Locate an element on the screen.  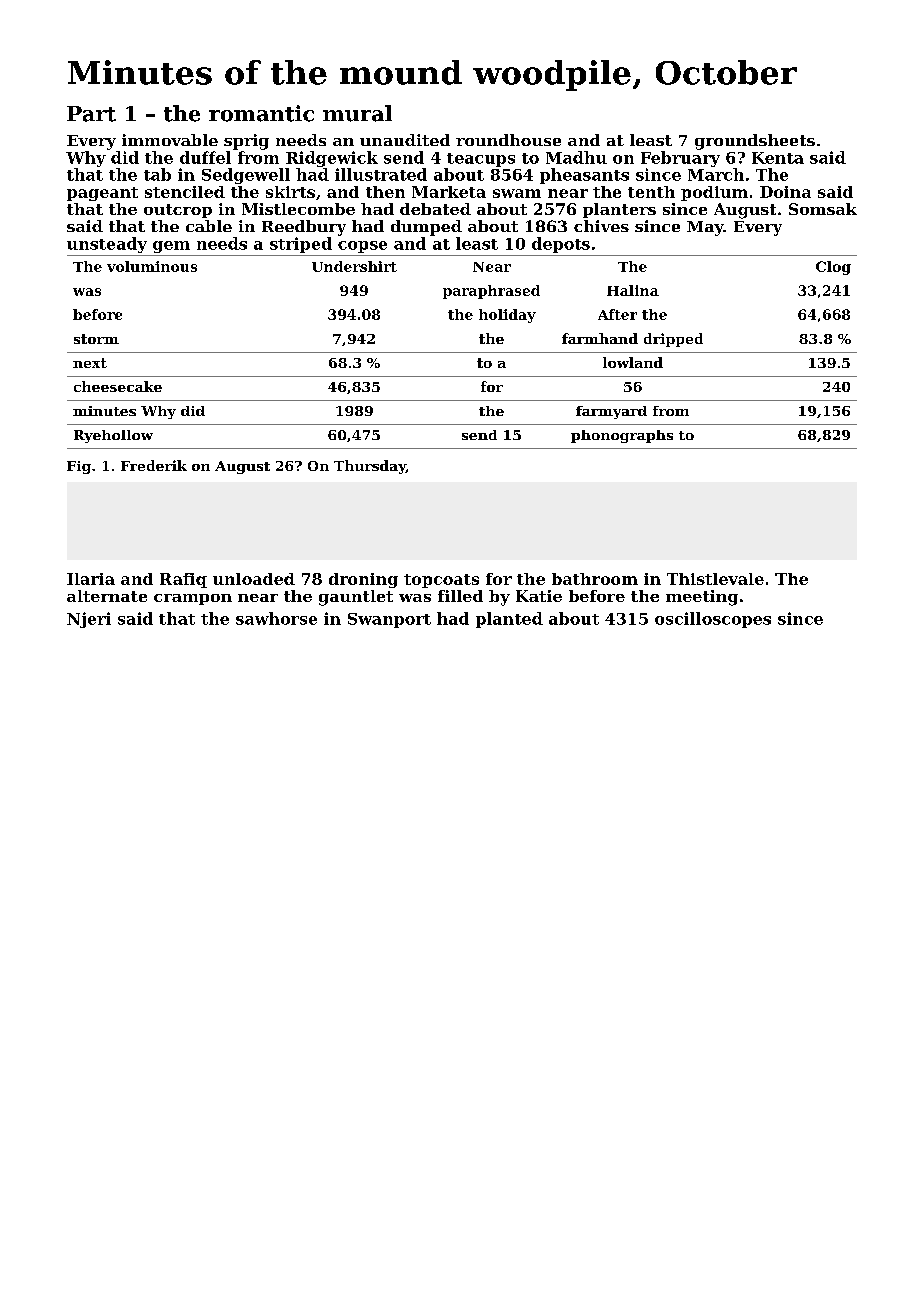
cheesecake is located at coordinates (118, 386).
